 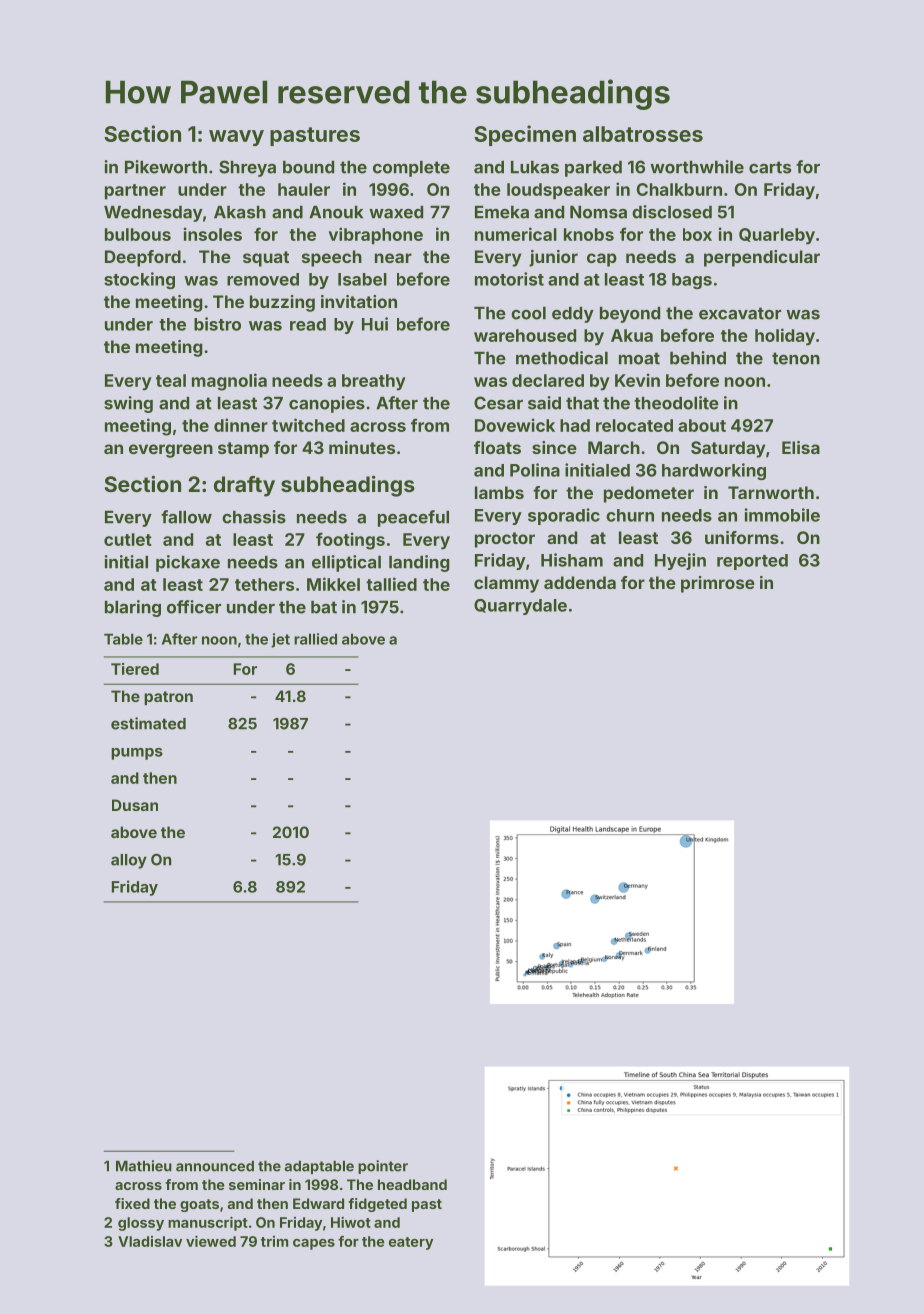 I want to click on trim, so click(x=274, y=1241).
